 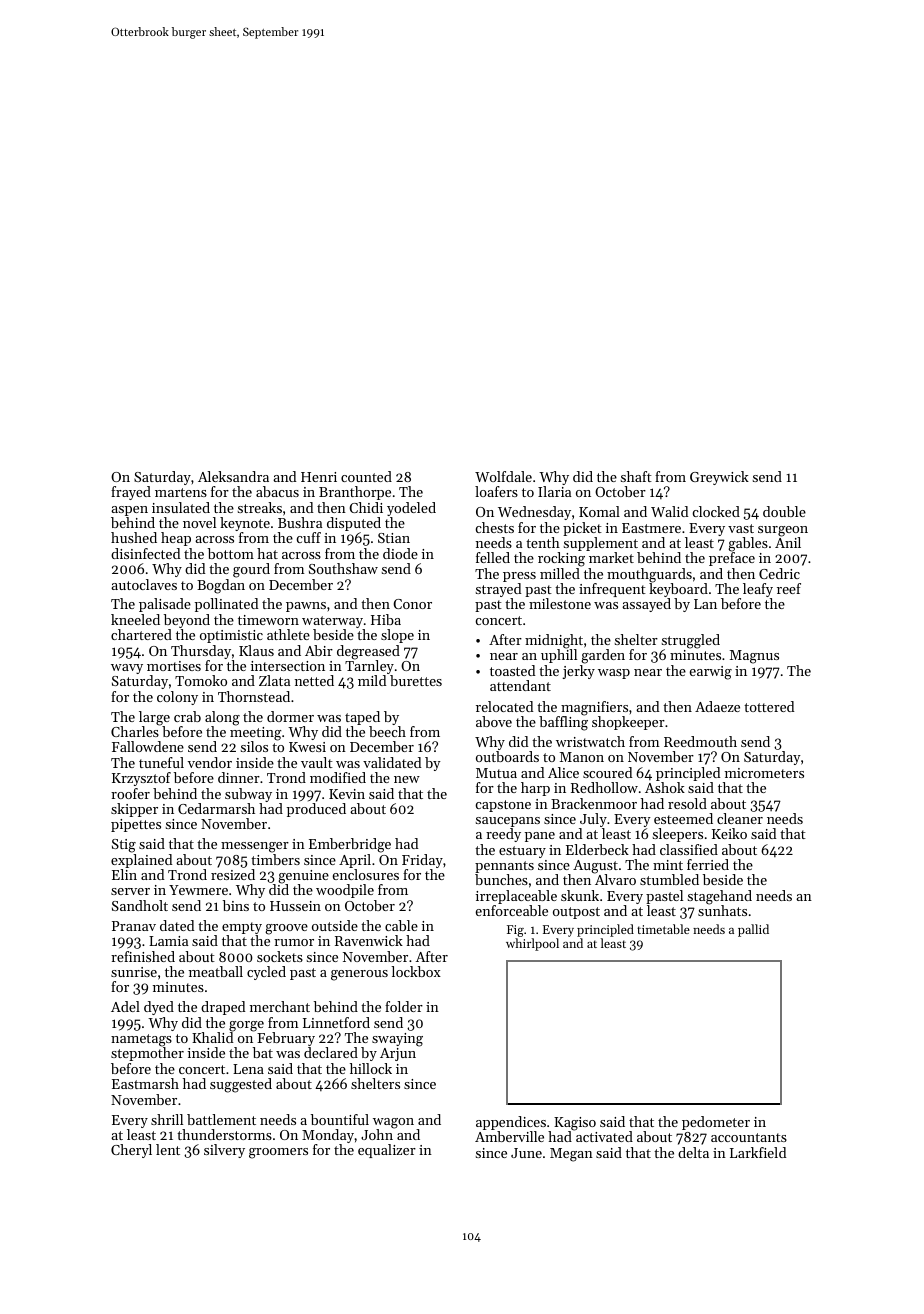 What do you see at coordinates (256, 650) in the screenshot?
I see `Klaus` at bounding box center [256, 650].
